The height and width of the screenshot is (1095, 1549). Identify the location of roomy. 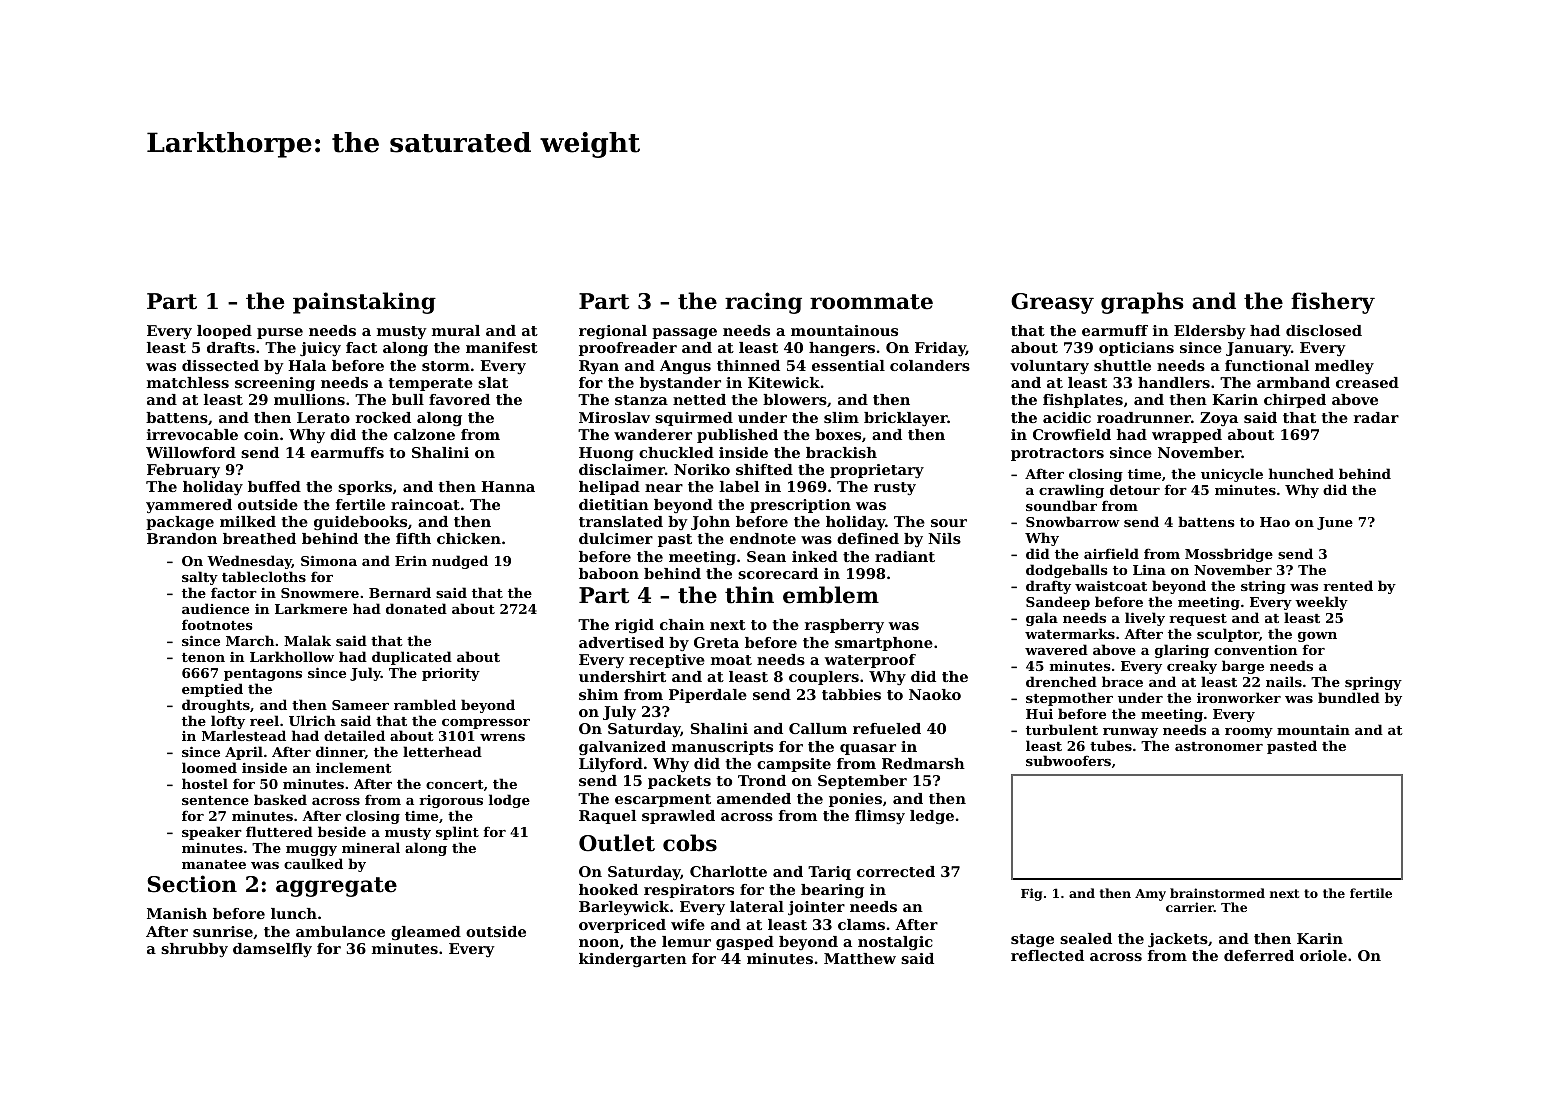
(1249, 733).
